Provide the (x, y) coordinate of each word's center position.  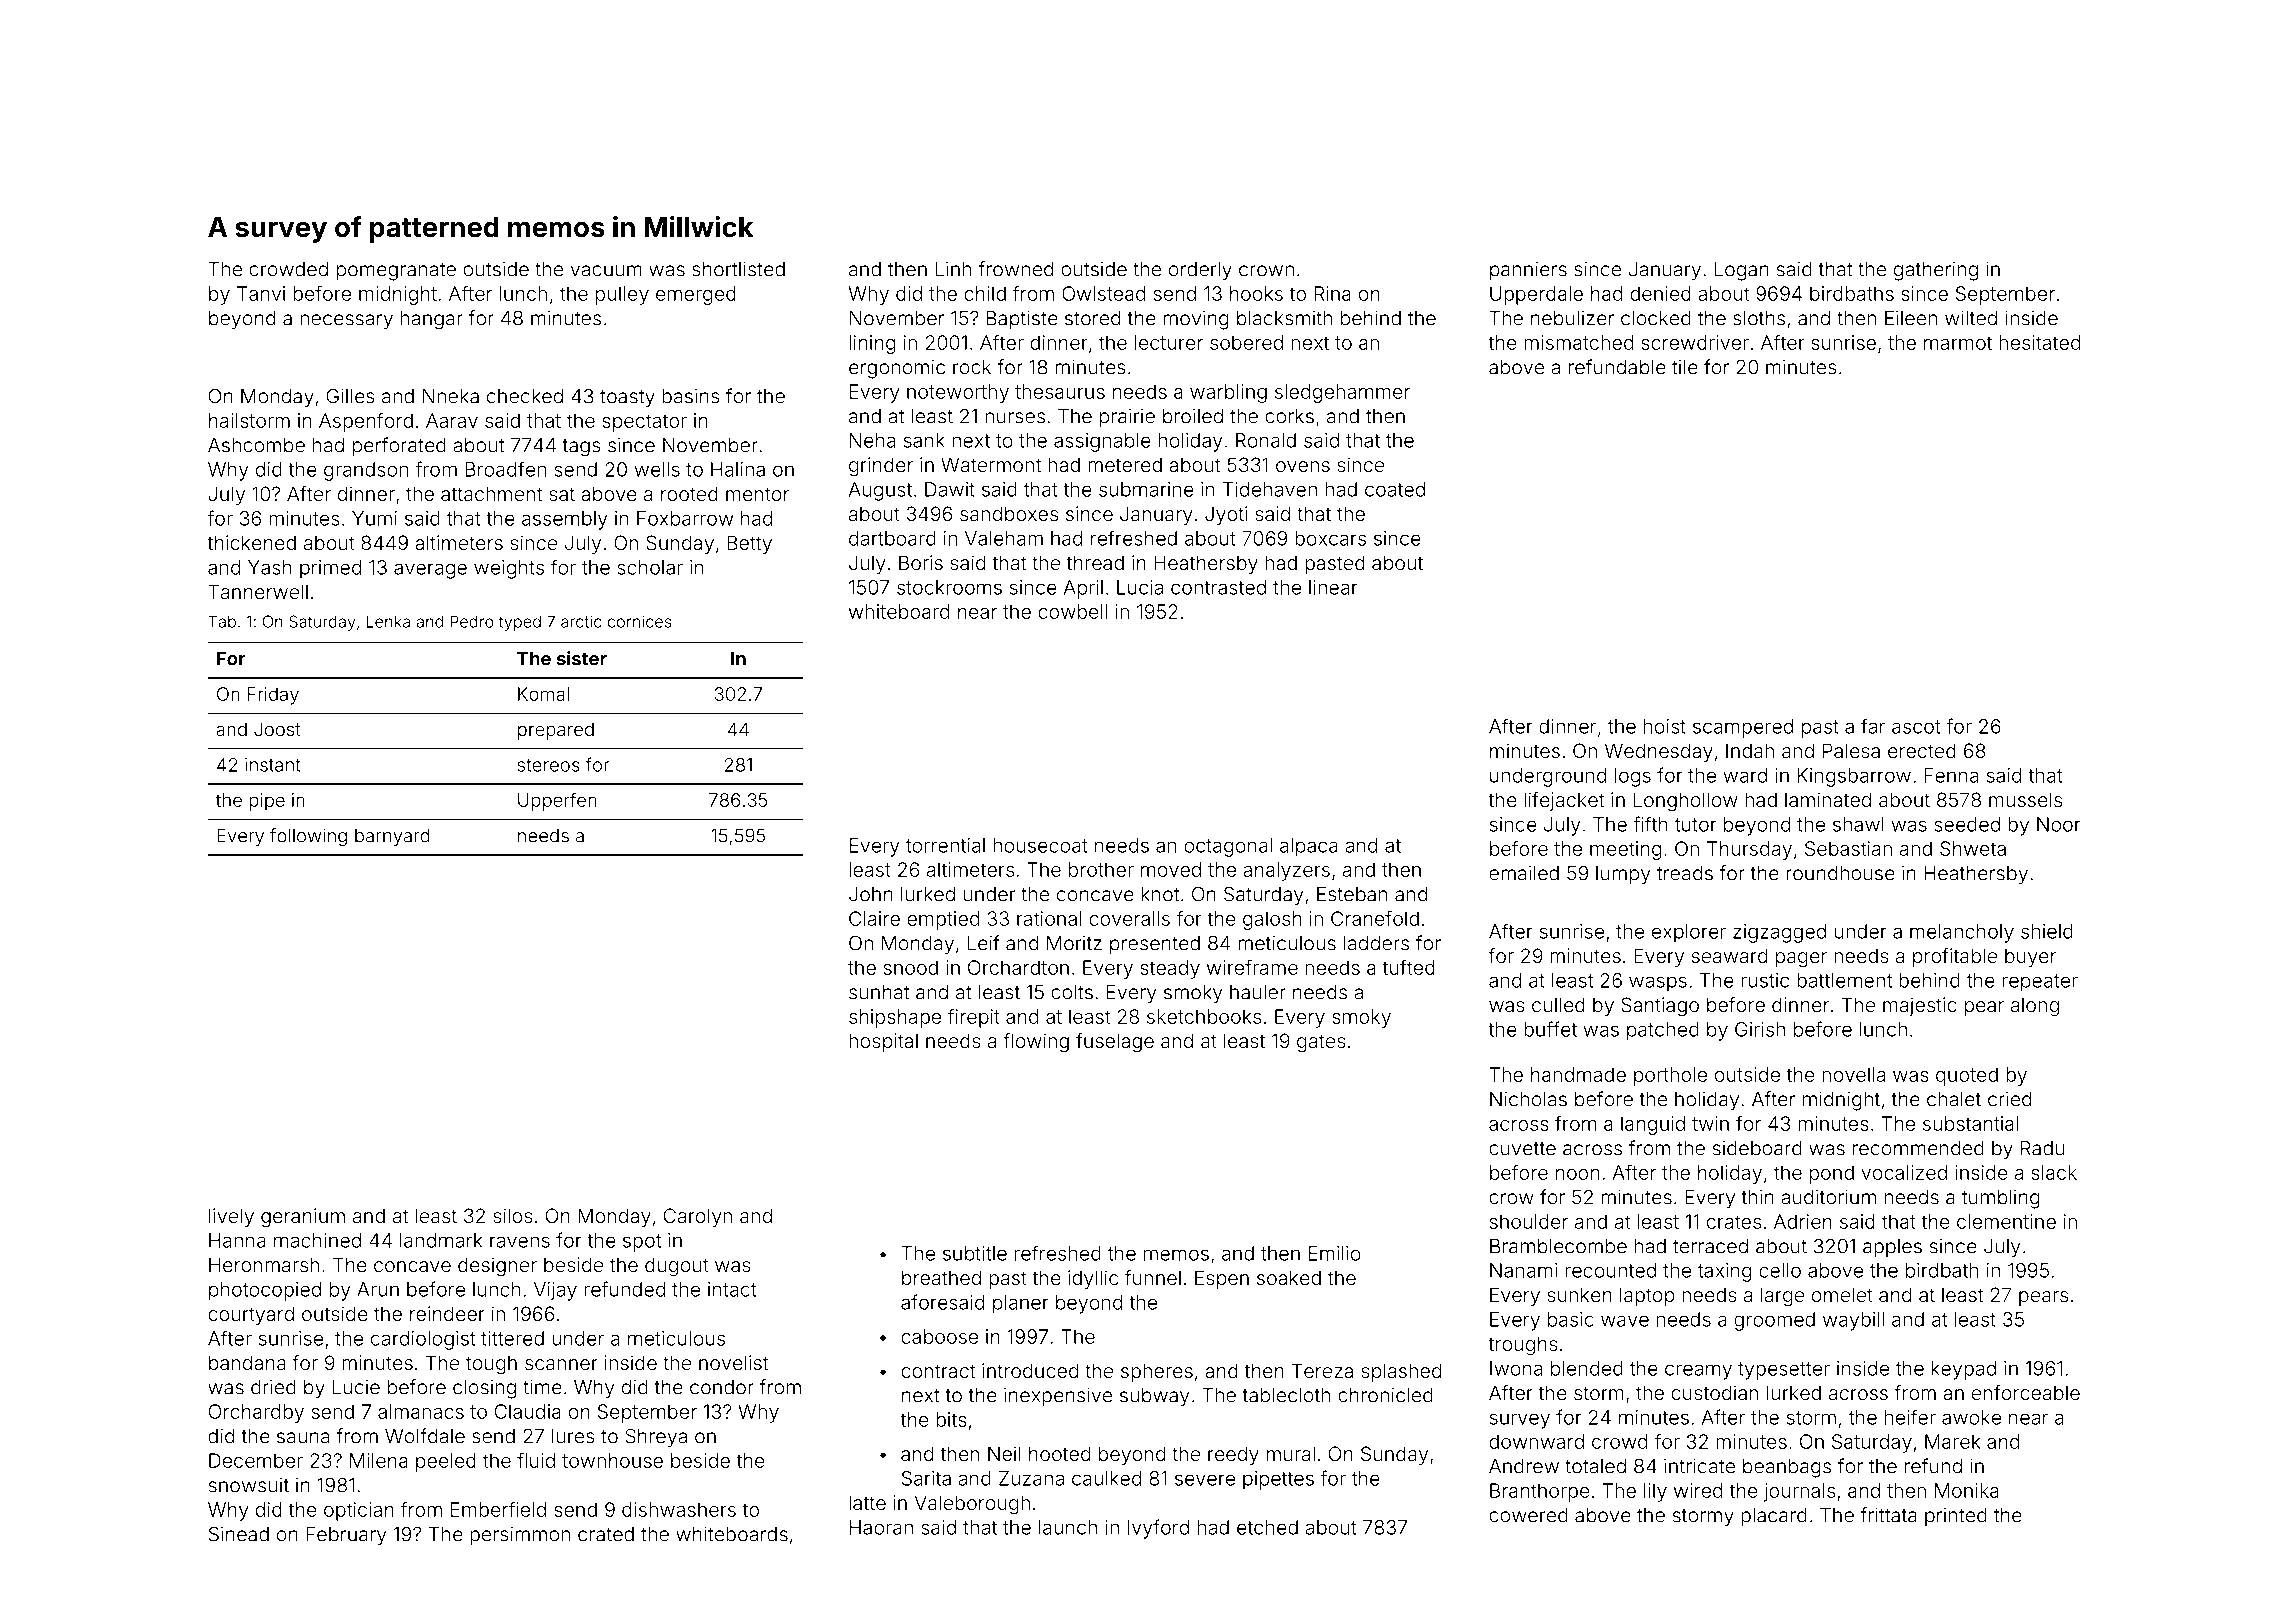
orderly (1200, 271)
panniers (1528, 271)
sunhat (879, 992)
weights (509, 569)
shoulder (1529, 1221)
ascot (1916, 727)
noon (1577, 1174)
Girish (1760, 1029)
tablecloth (1286, 1395)
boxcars (1330, 538)
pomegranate (396, 272)
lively (231, 1217)
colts (1072, 992)
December (256, 1460)
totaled (1595, 1466)
